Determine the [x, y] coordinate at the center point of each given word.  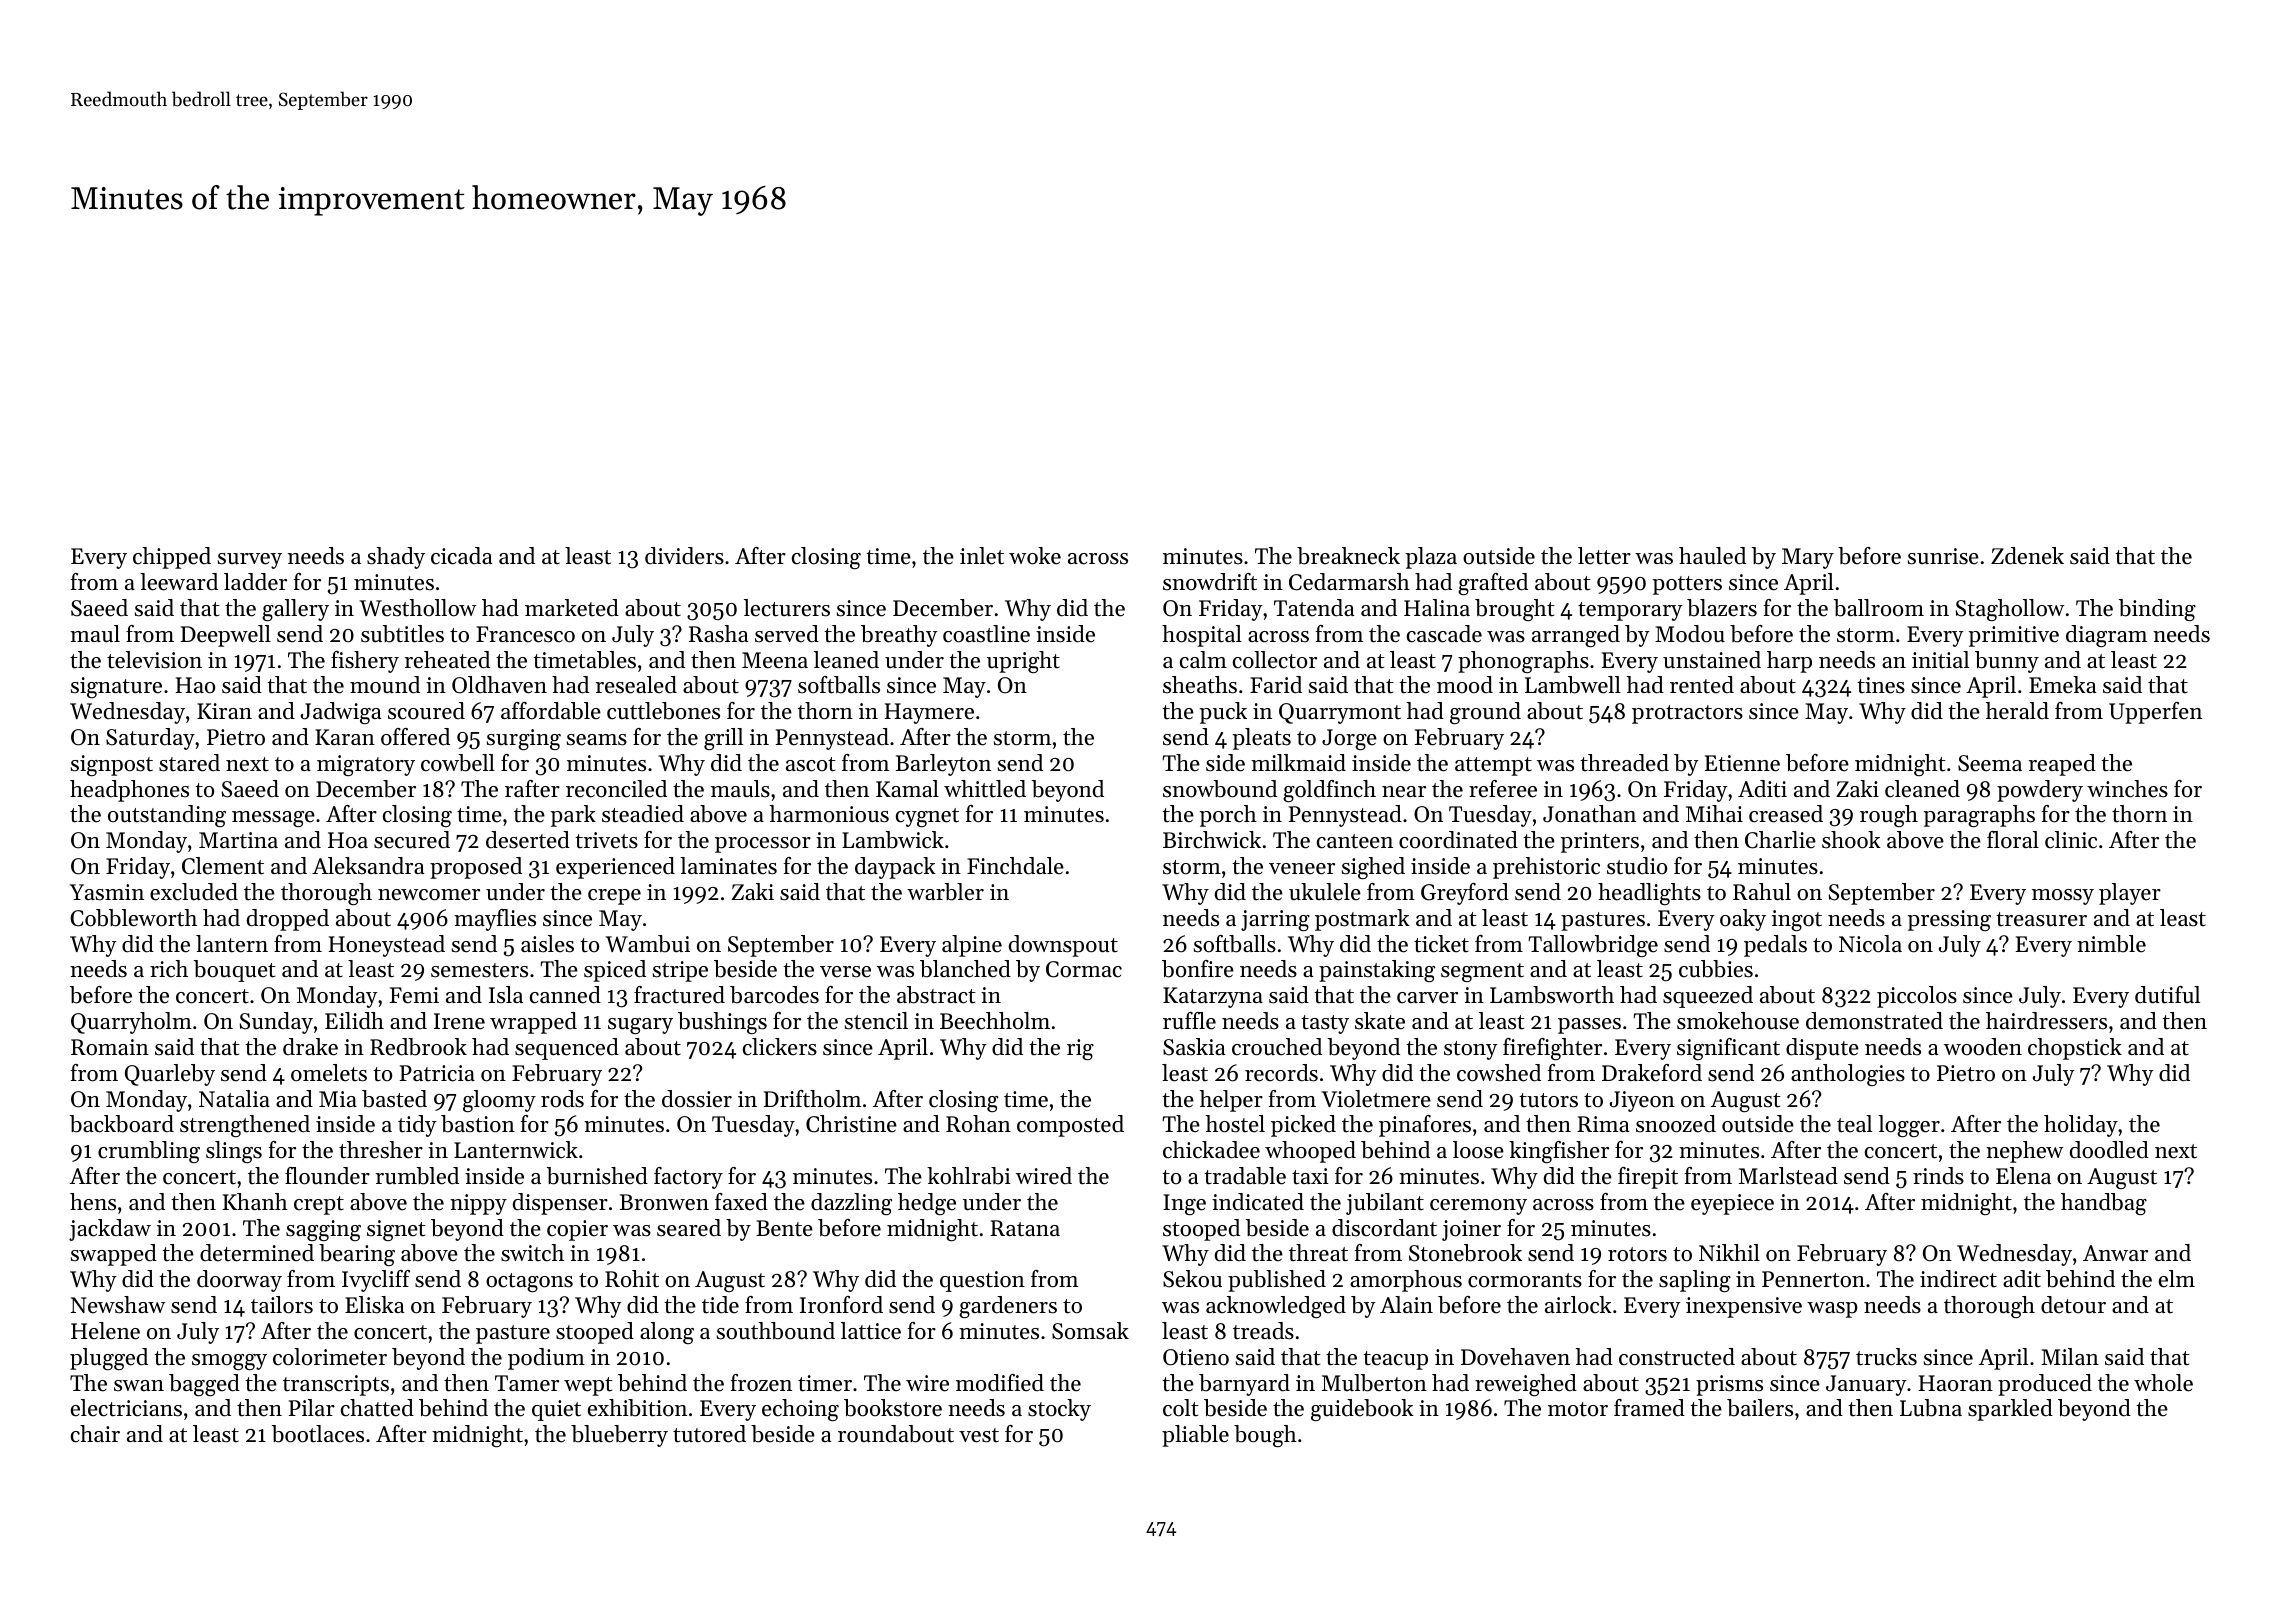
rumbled [417, 1176]
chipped [172, 558]
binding [2157, 610]
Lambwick [893, 840]
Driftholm [812, 1099]
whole [2163, 1383]
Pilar [312, 1407]
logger [1909, 1126]
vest [979, 1435]
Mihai [1714, 813]
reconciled [616, 789]
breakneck [1348, 556]
